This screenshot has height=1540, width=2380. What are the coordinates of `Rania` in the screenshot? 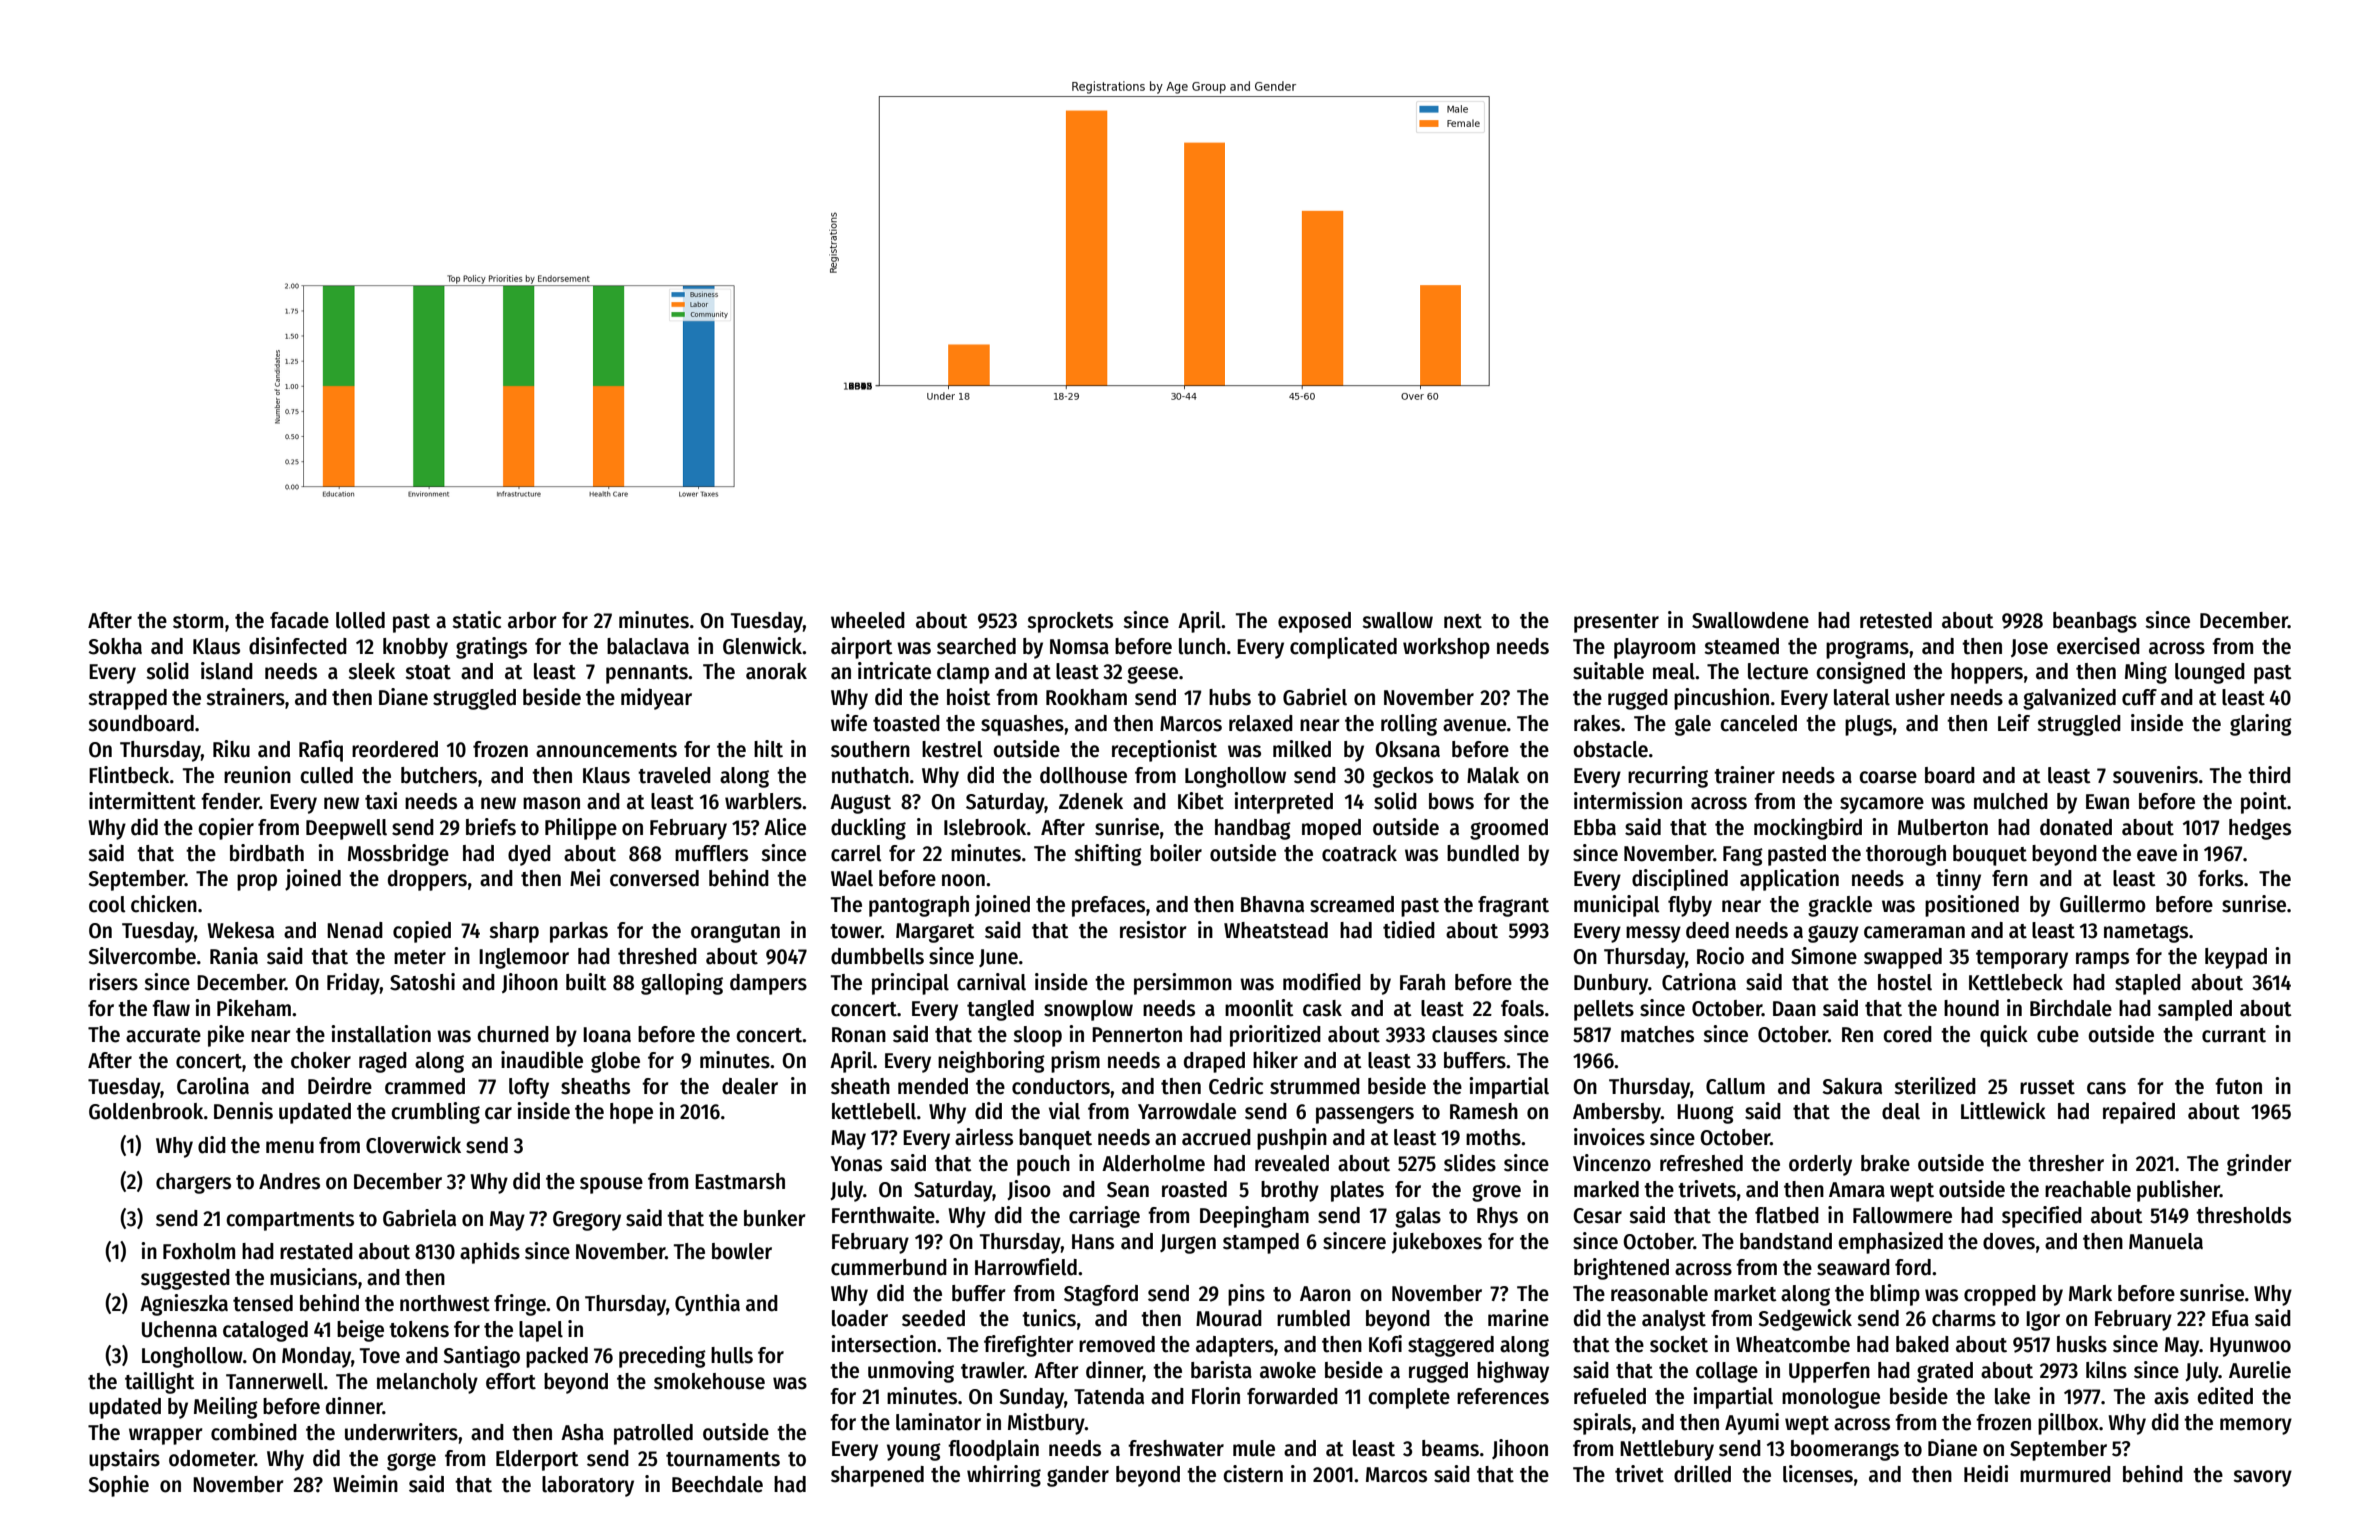 It's located at (234, 956).
